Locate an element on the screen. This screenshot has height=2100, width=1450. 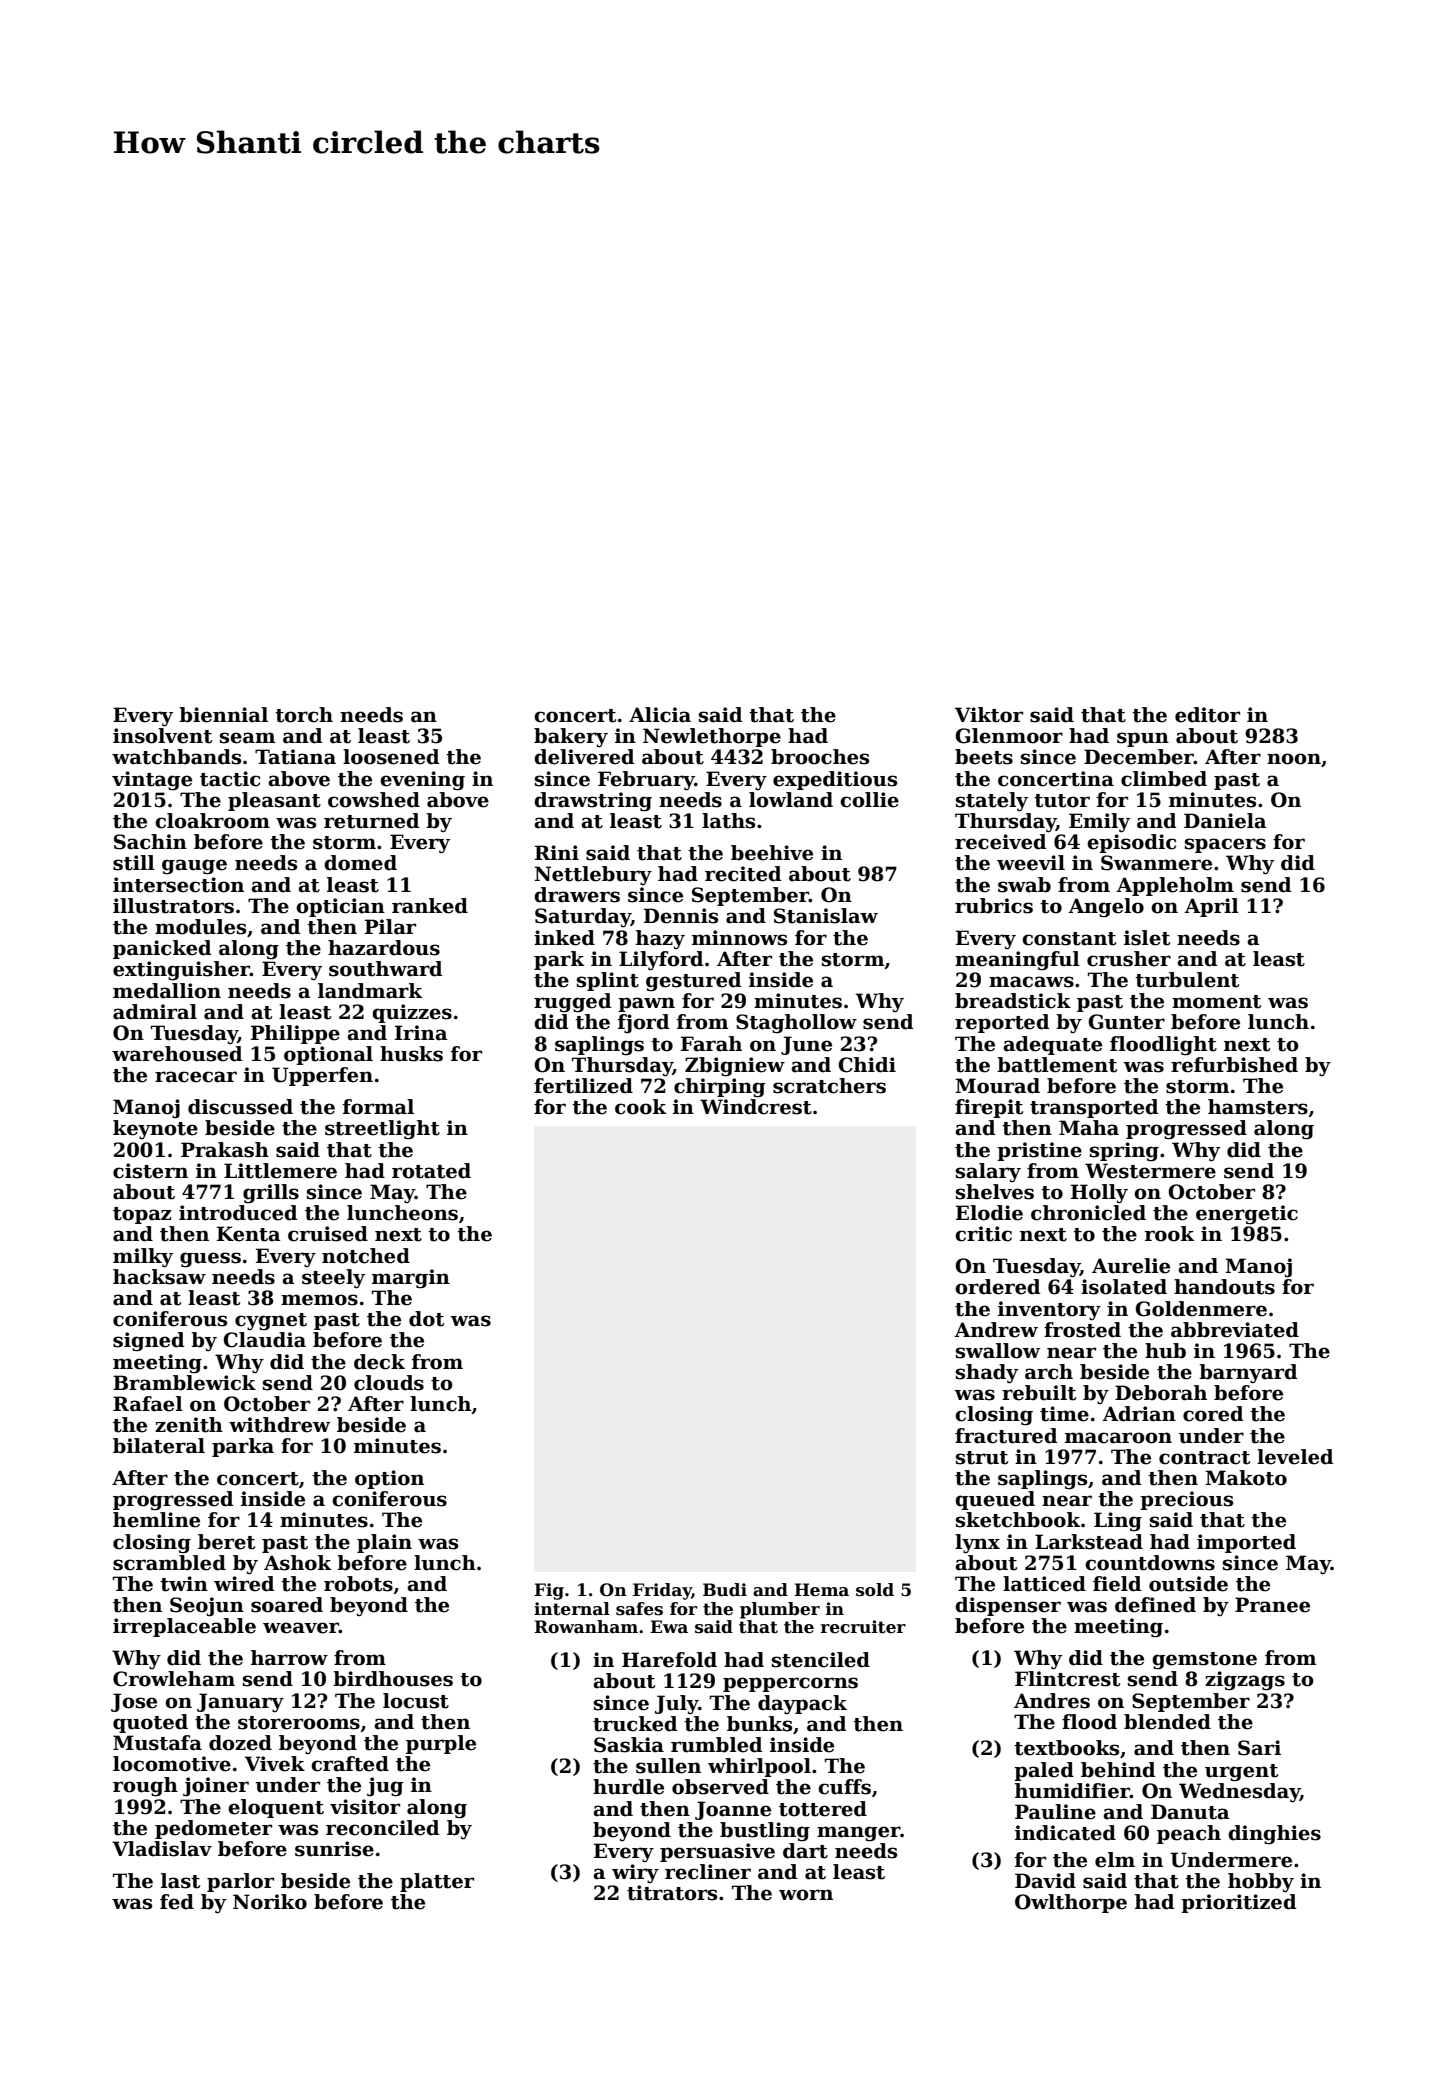
Vladislav is located at coordinates (162, 1849).
